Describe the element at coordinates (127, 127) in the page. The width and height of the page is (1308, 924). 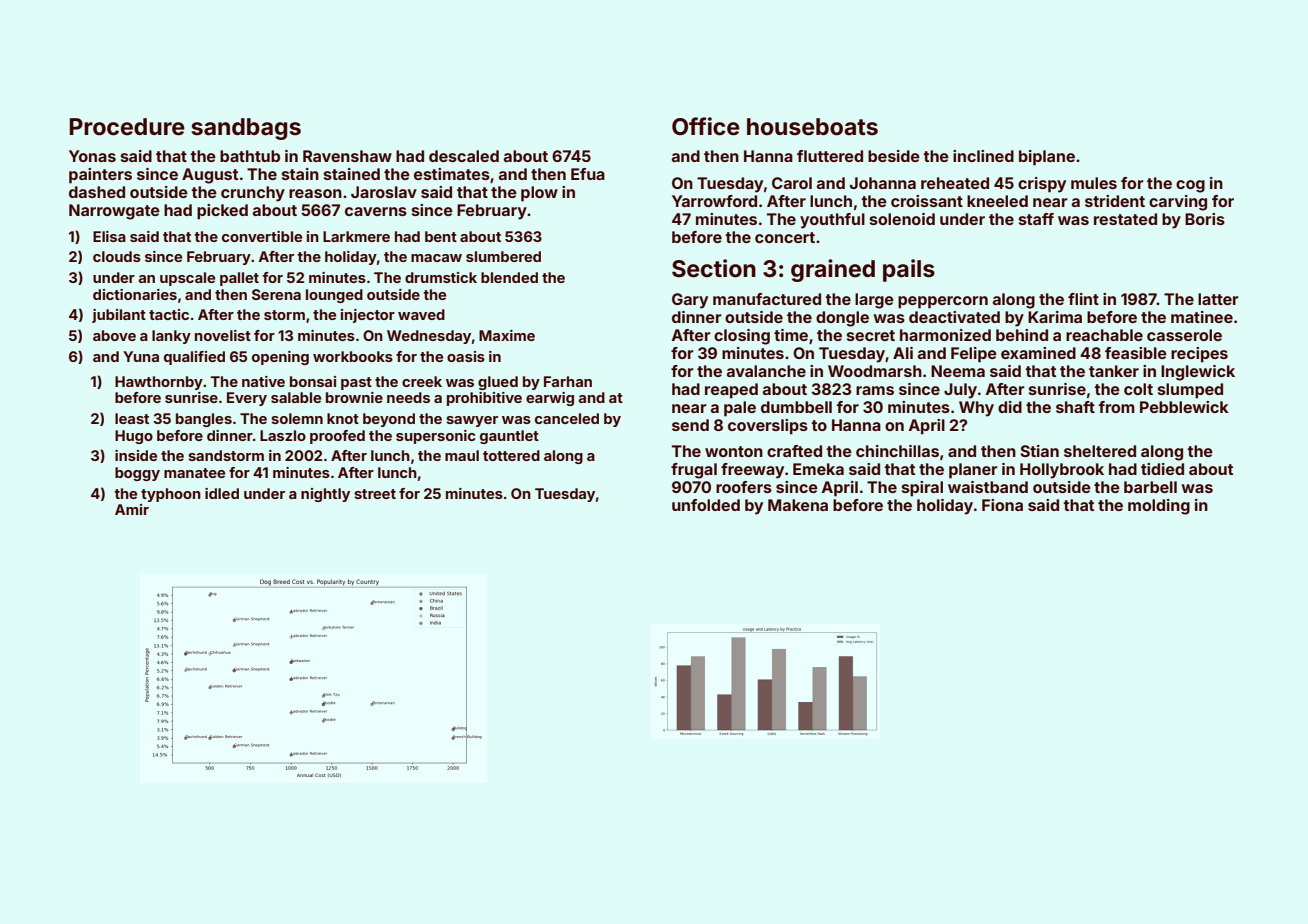
I see `Procedure` at that location.
